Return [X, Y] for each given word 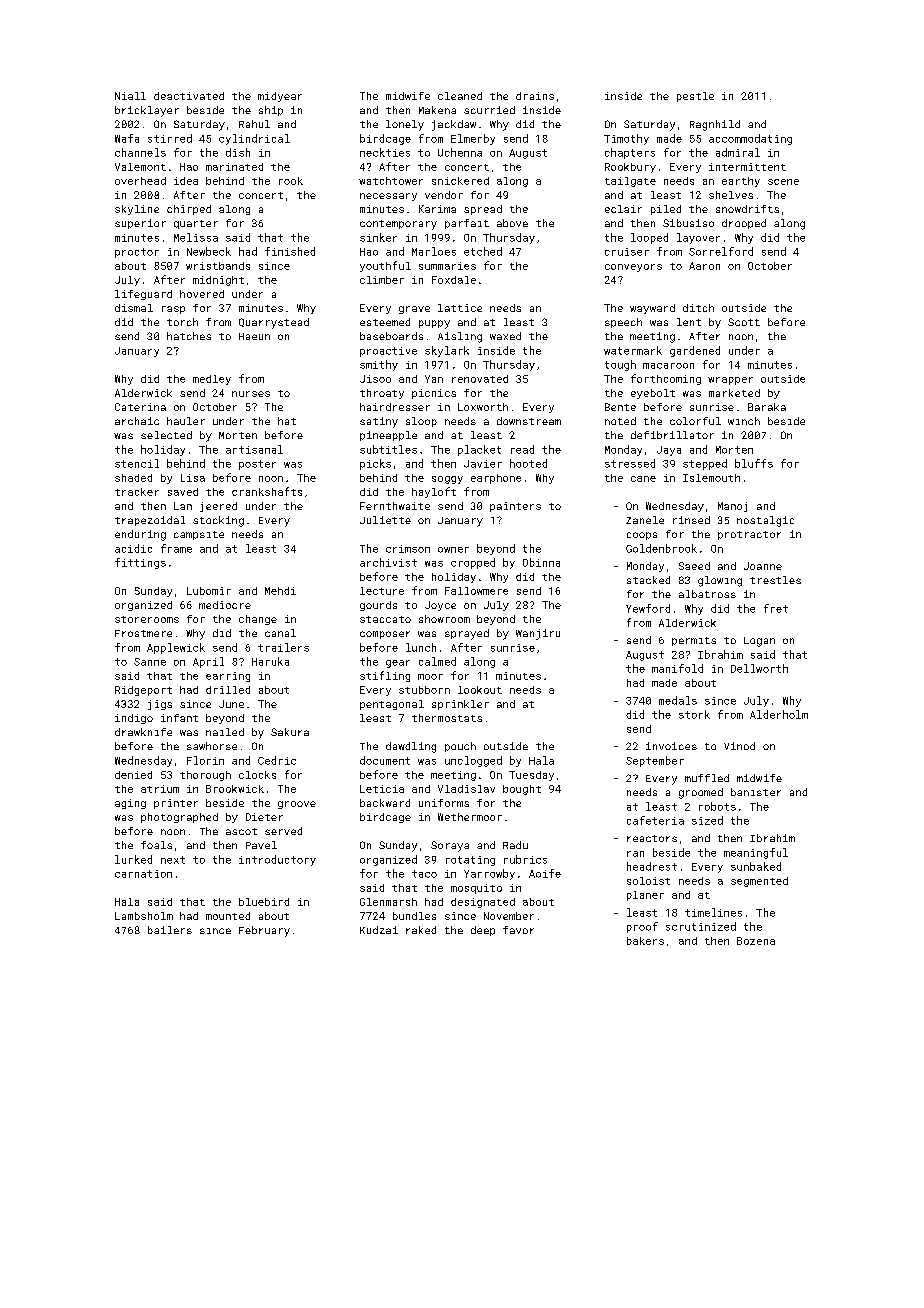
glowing [720, 581]
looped [649, 238]
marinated [234, 167]
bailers [170, 930]
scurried [489, 110]
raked [421, 930]
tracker [137, 492]
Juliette [385, 520]
